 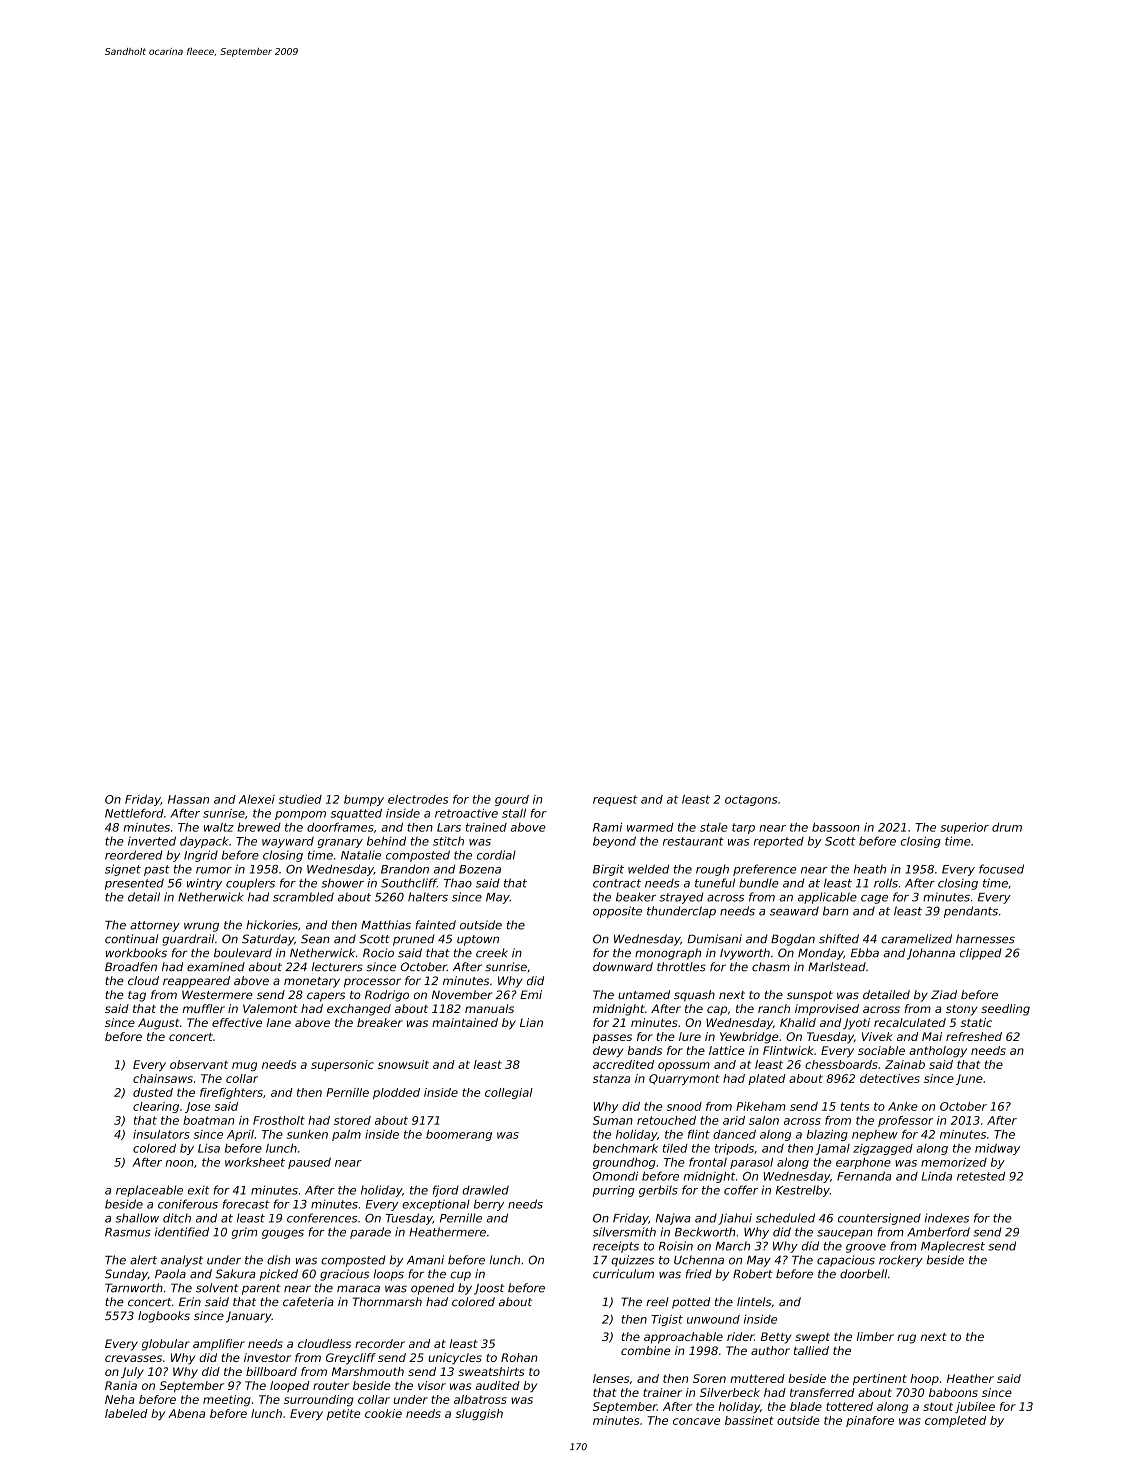 What do you see at coordinates (270, 1008) in the document?
I see `Valemont` at bounding box center [270, 1008].
